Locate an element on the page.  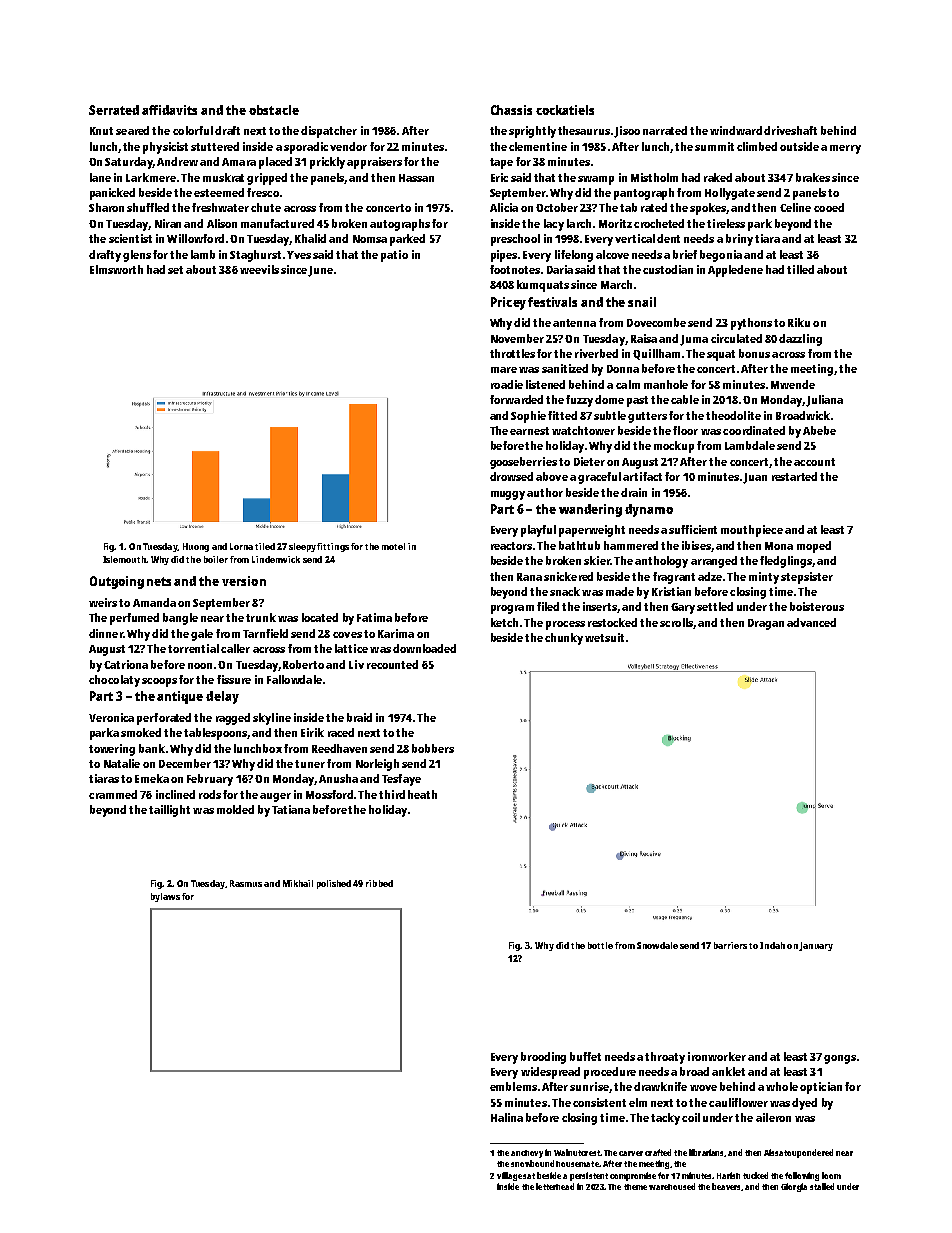
Snowdale is located at coordinates (657, 945).
